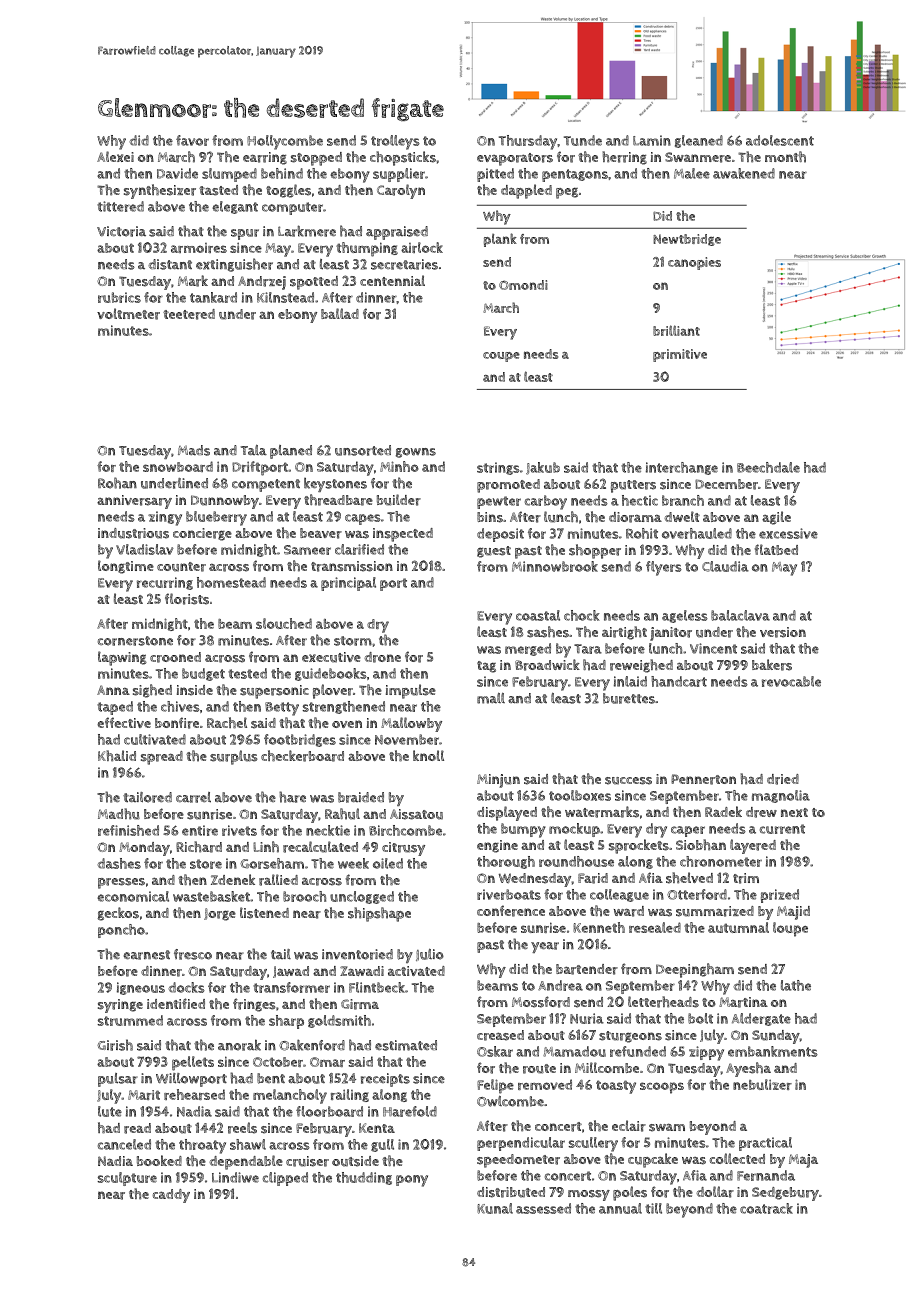  I want to click on Aissatou, so click(416, 814).
